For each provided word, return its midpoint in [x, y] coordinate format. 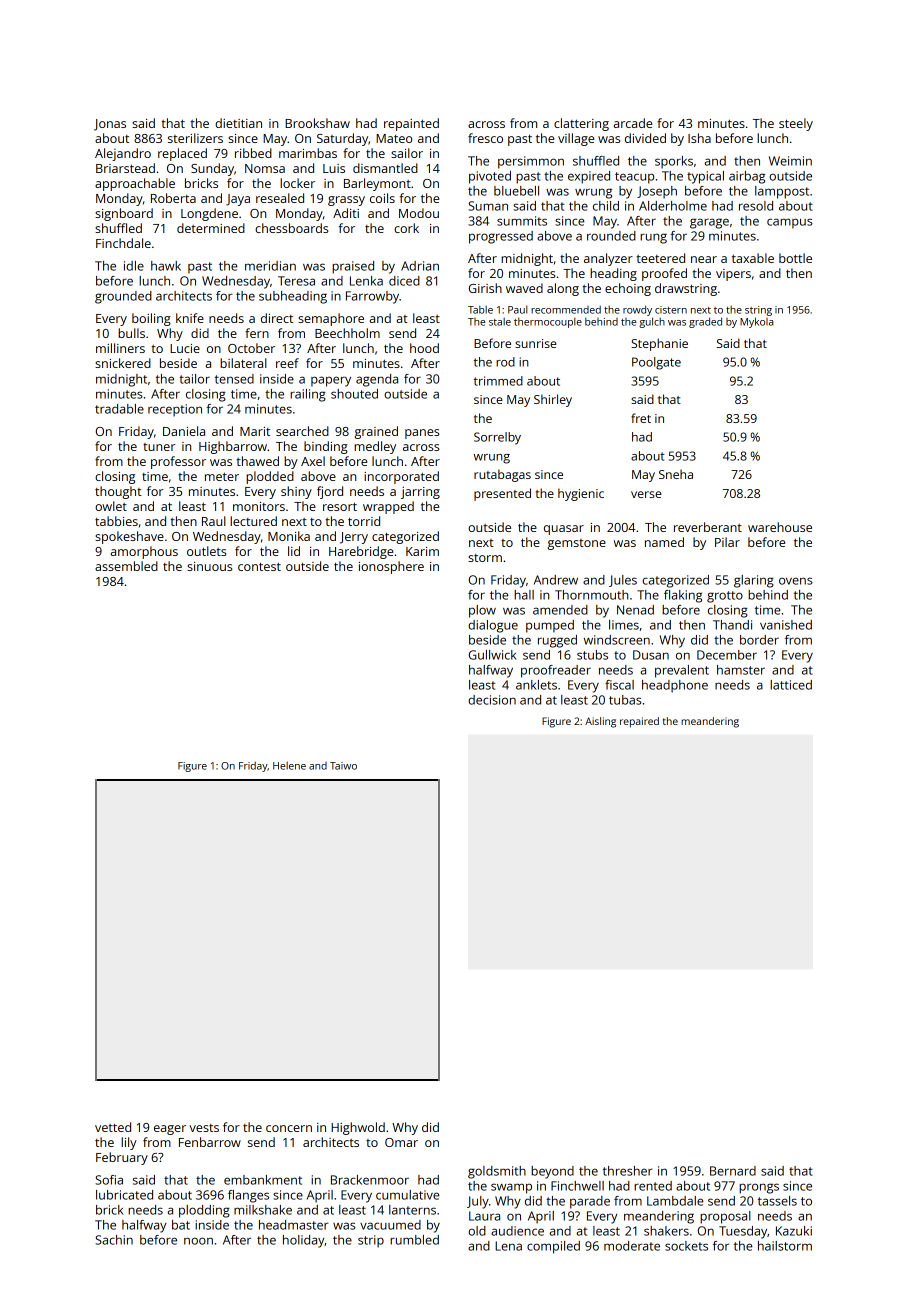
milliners [120, 348]
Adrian [420, 266]
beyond [552, 1172]
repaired [639, 722]
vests [204, 1128]
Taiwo [343, 766]
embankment [263, 1180]
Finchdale [123, 243]
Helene [289, 766]
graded [705, 322]
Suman [488, 206]
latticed [791, 685]
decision [492, 700]
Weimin [790, 161]
